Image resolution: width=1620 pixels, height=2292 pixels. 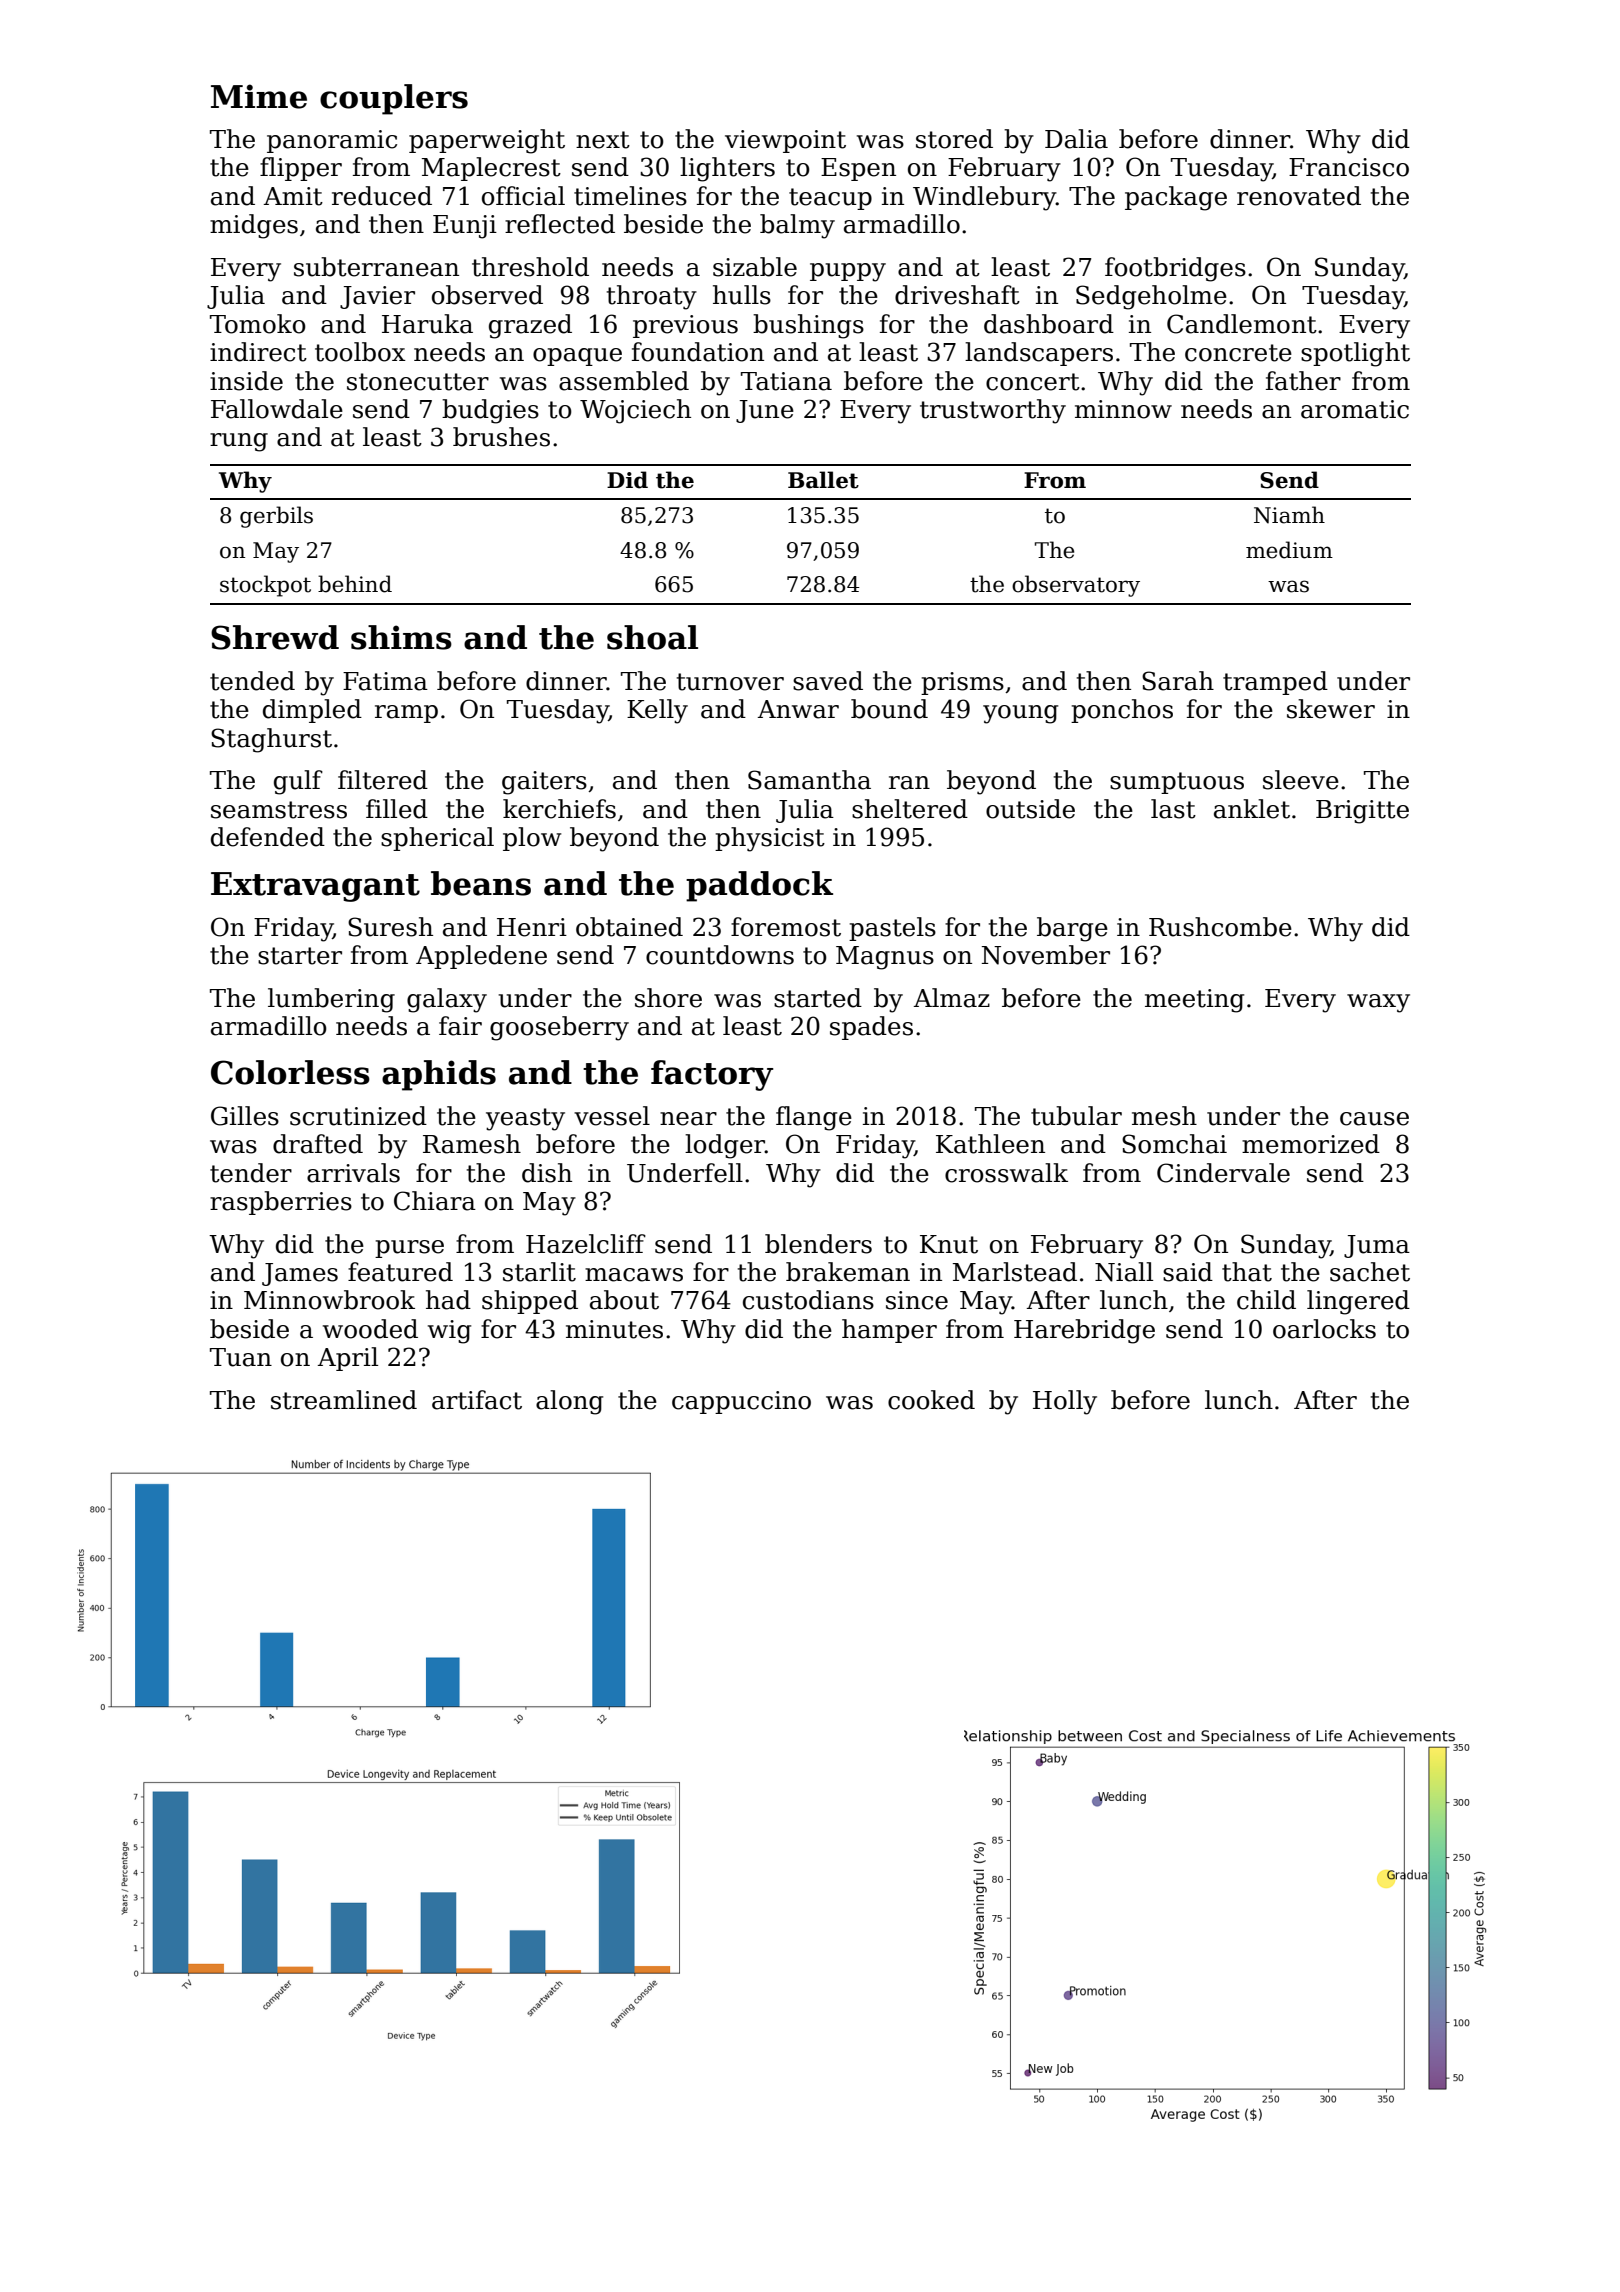 I want to click on Colorless, so click(x=290, y=1072).
